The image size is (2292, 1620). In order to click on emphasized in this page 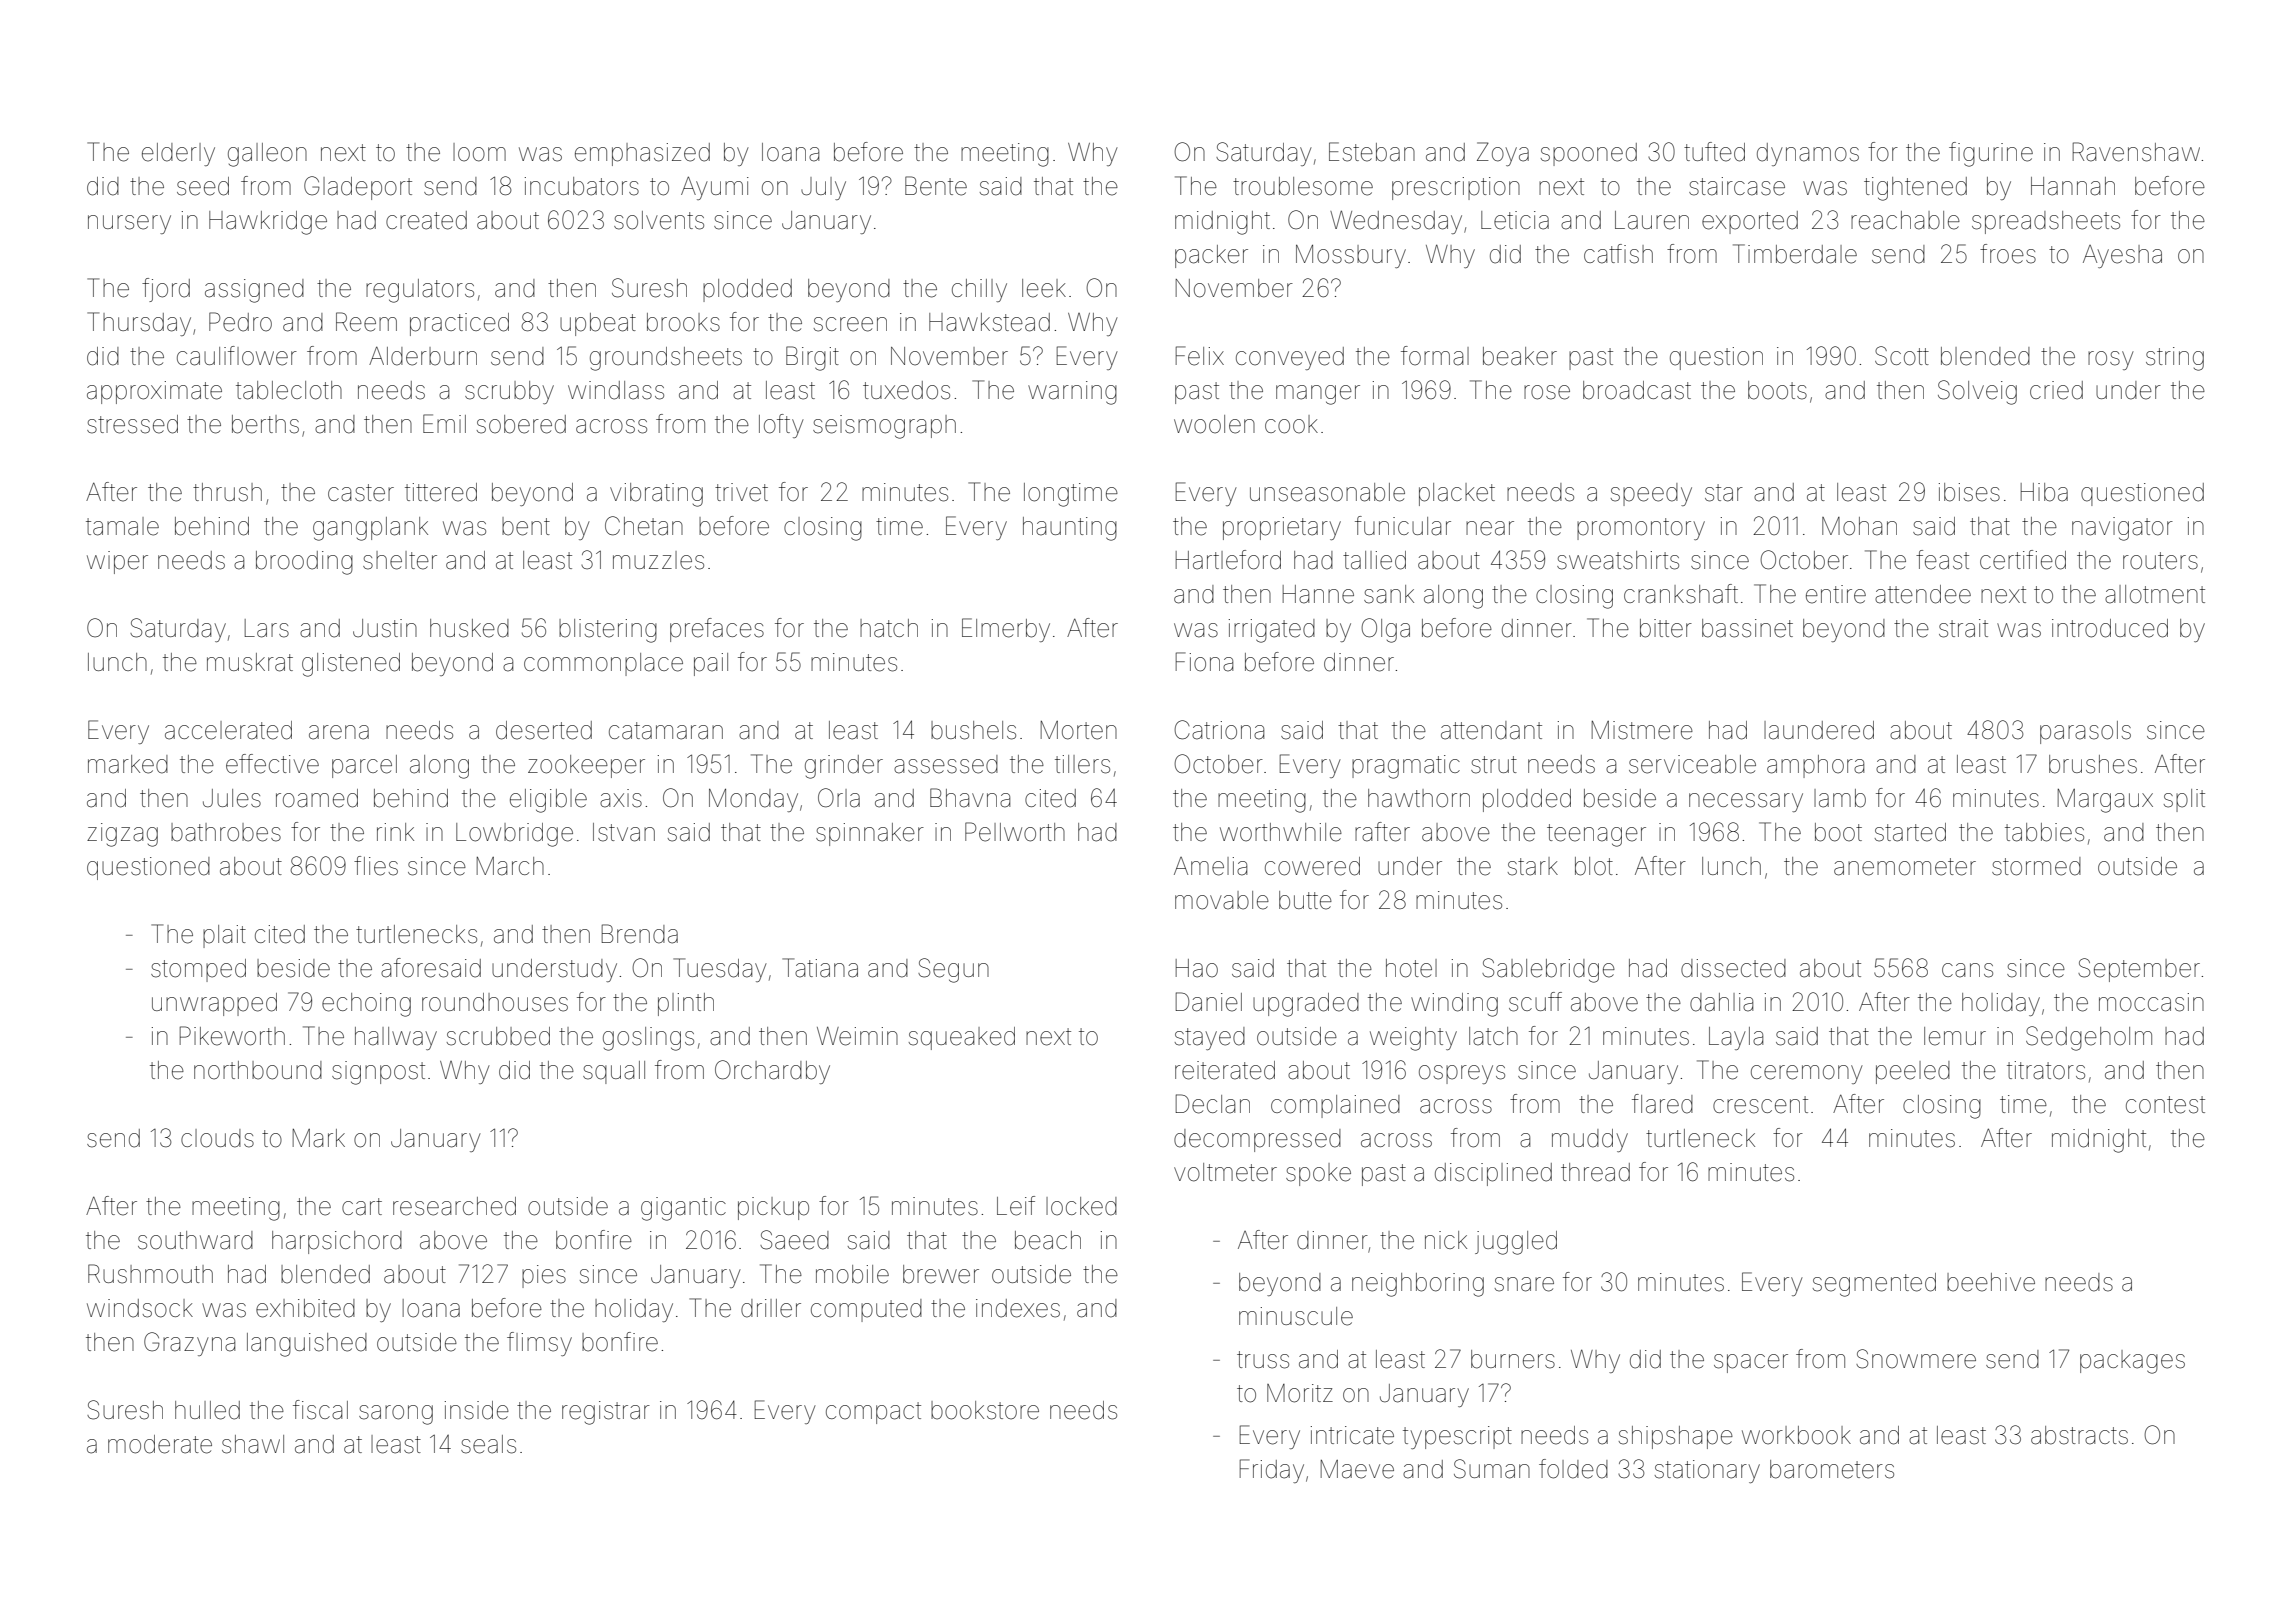, I will do `click(642, 154)`.
